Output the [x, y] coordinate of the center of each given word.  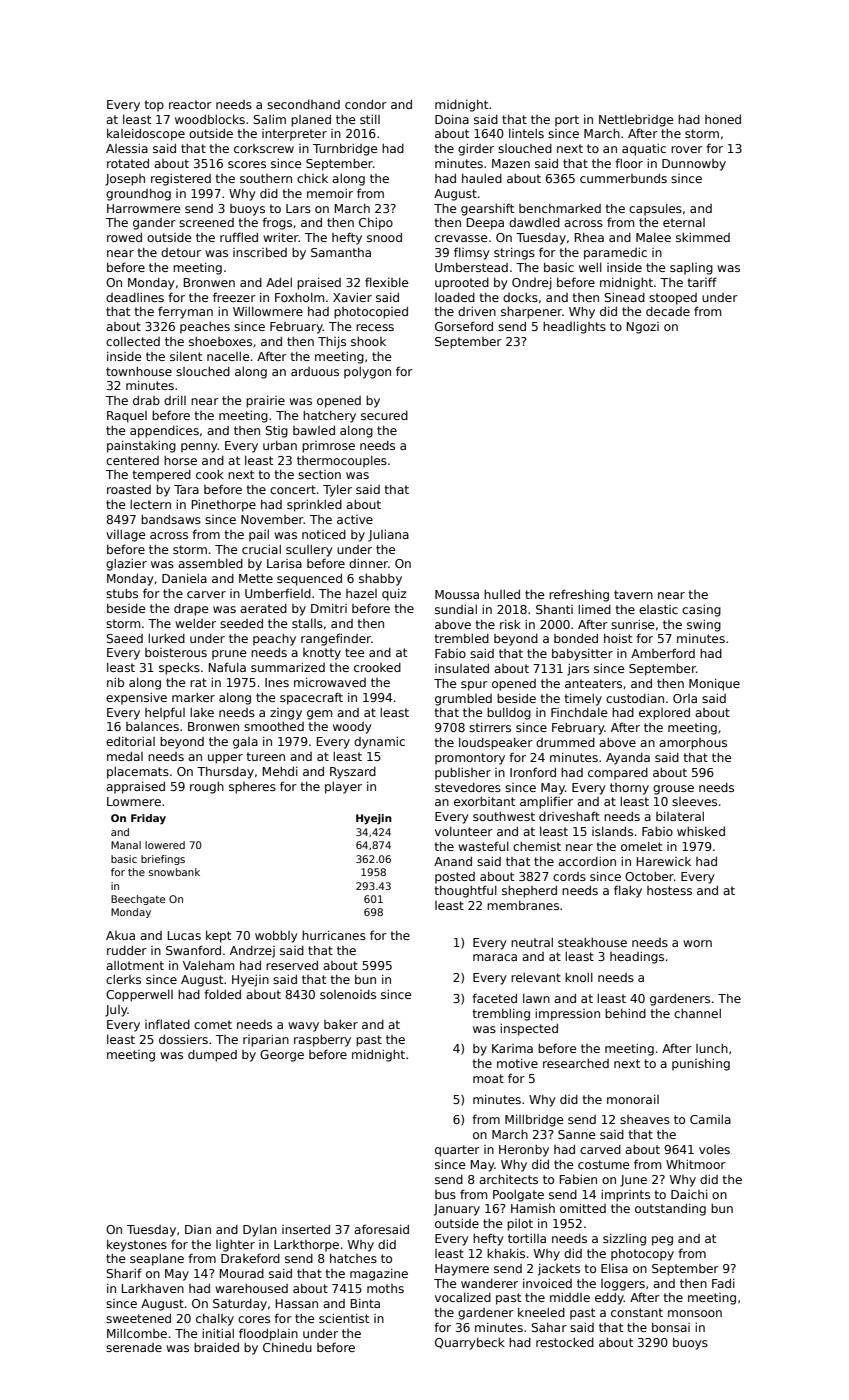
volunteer [464, 831]
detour [181, 252]
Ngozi [643, 328]
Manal [126, 845]
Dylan [260, 1231]
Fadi [723, 1283]
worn [697, 943]
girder [476, 149]
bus [445, 1194]
